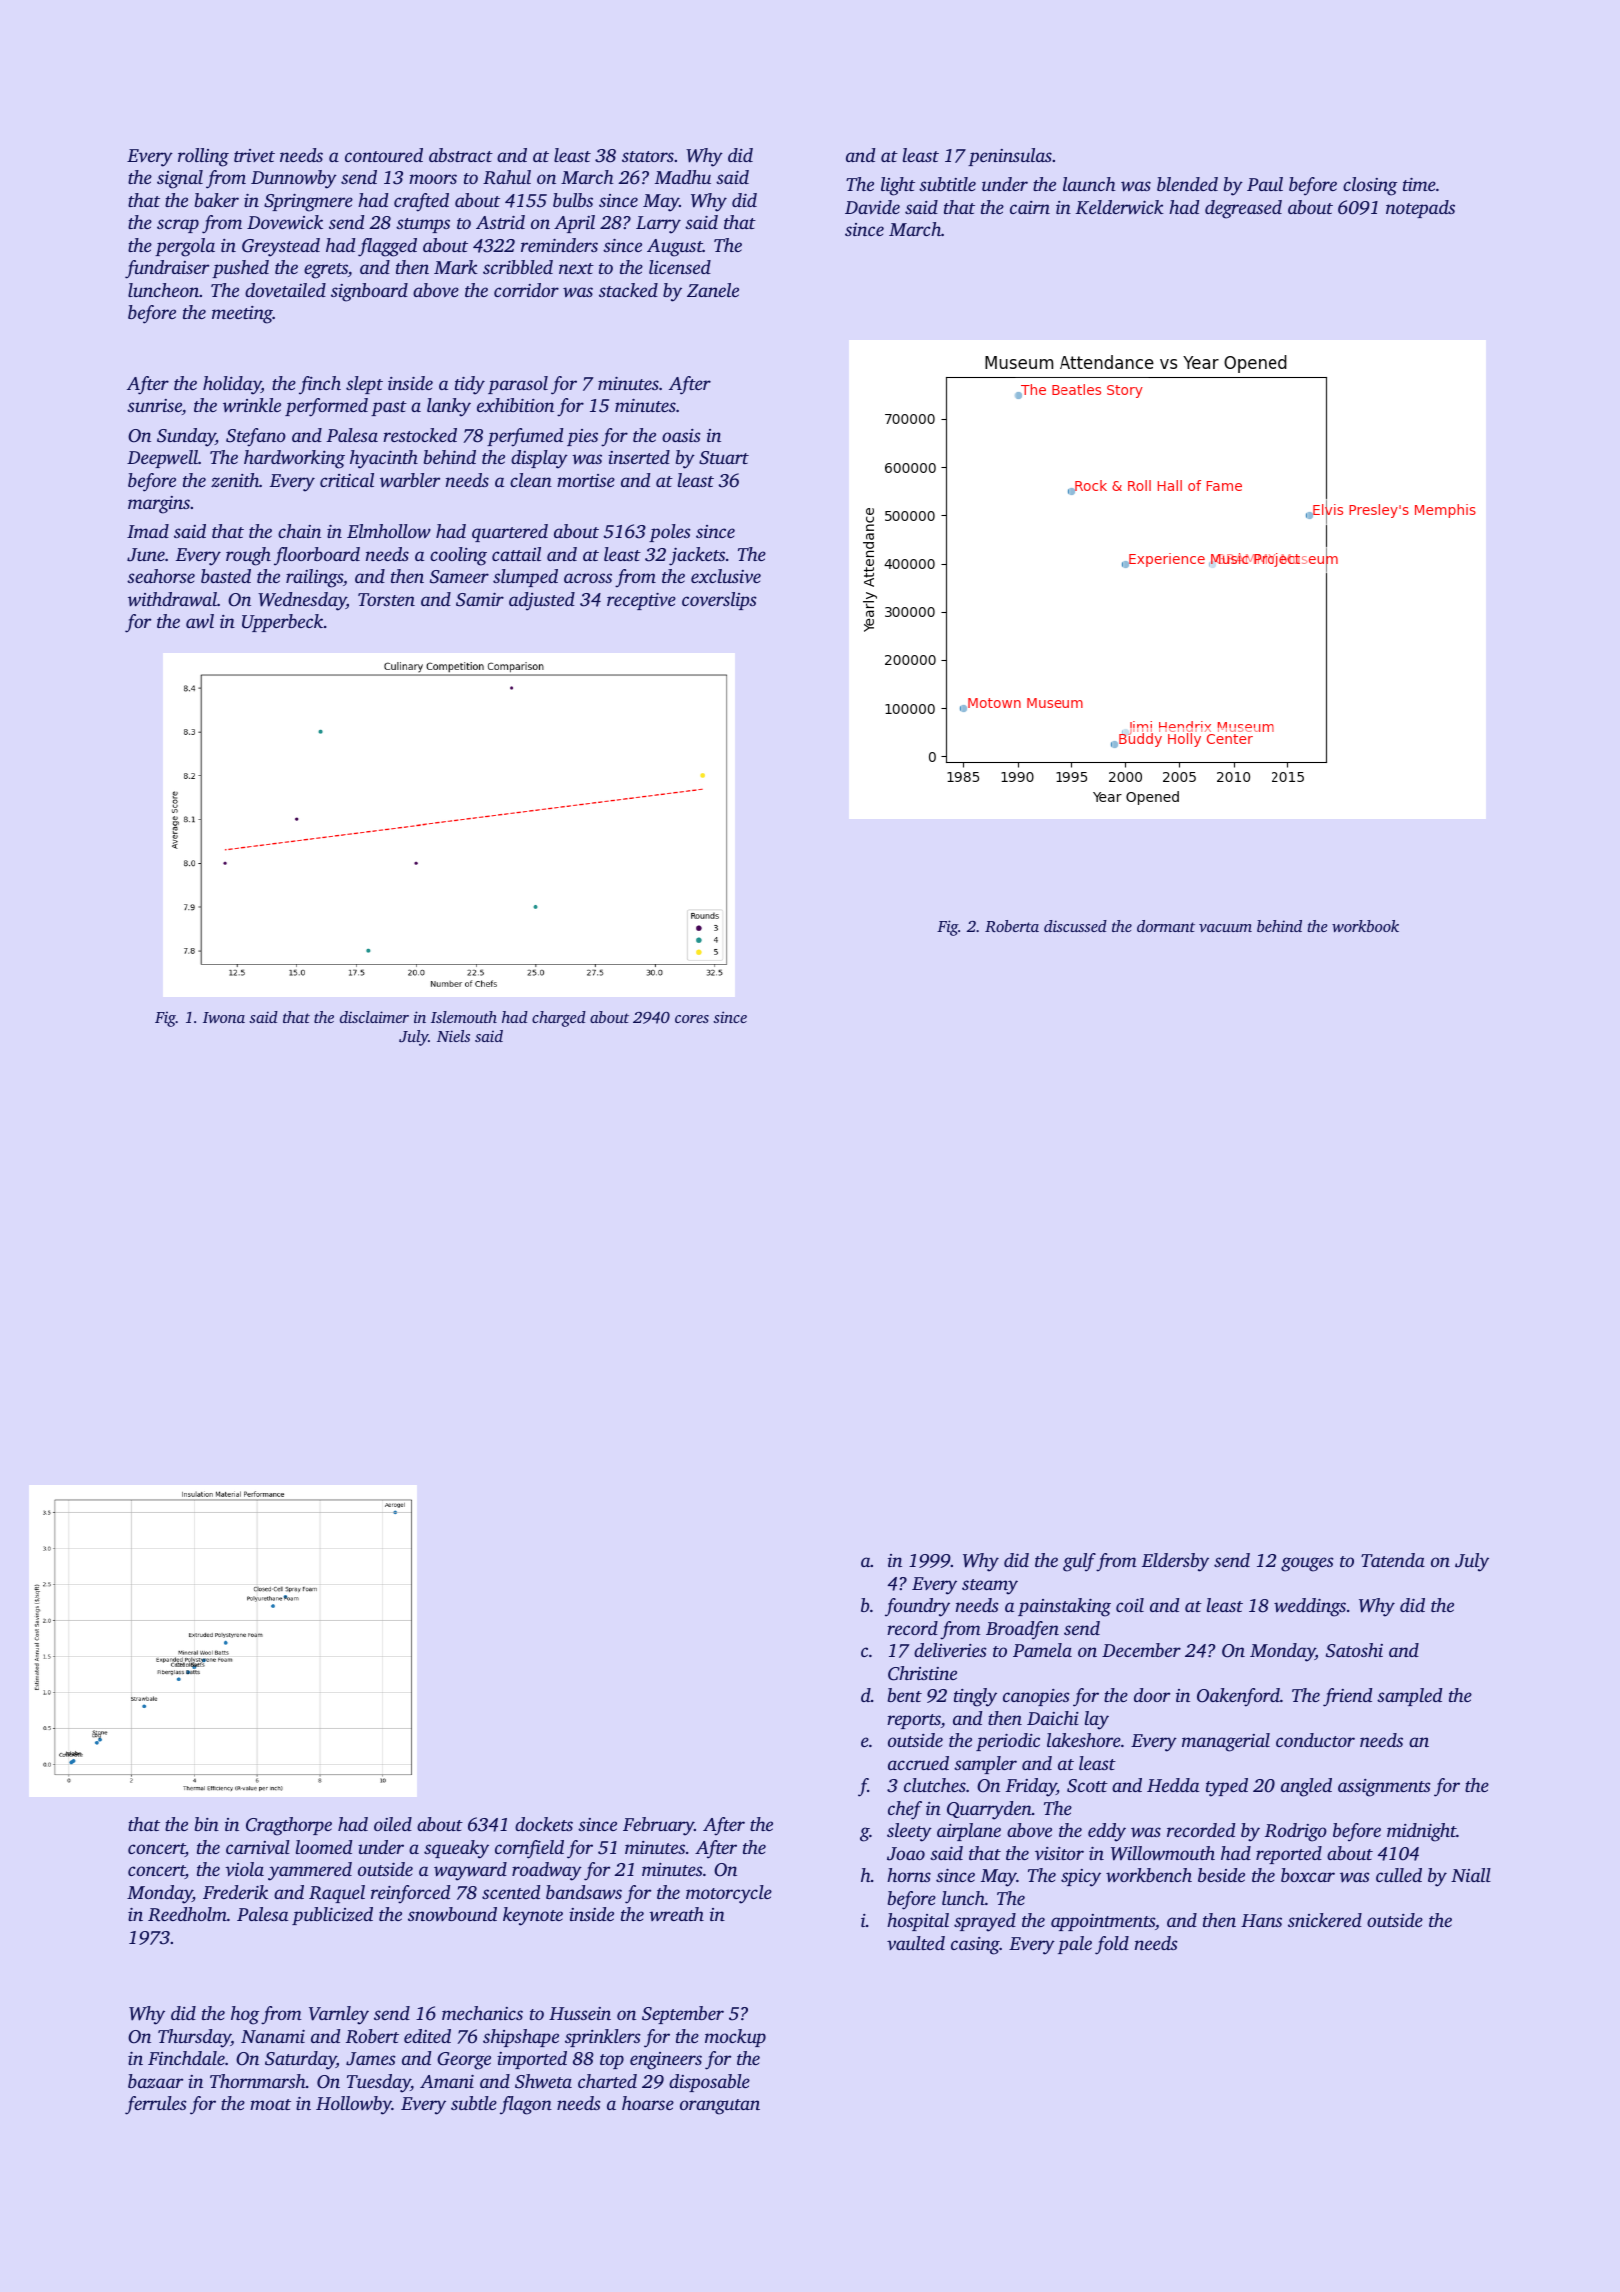  I want to click on abstract, so click(461, 155).
